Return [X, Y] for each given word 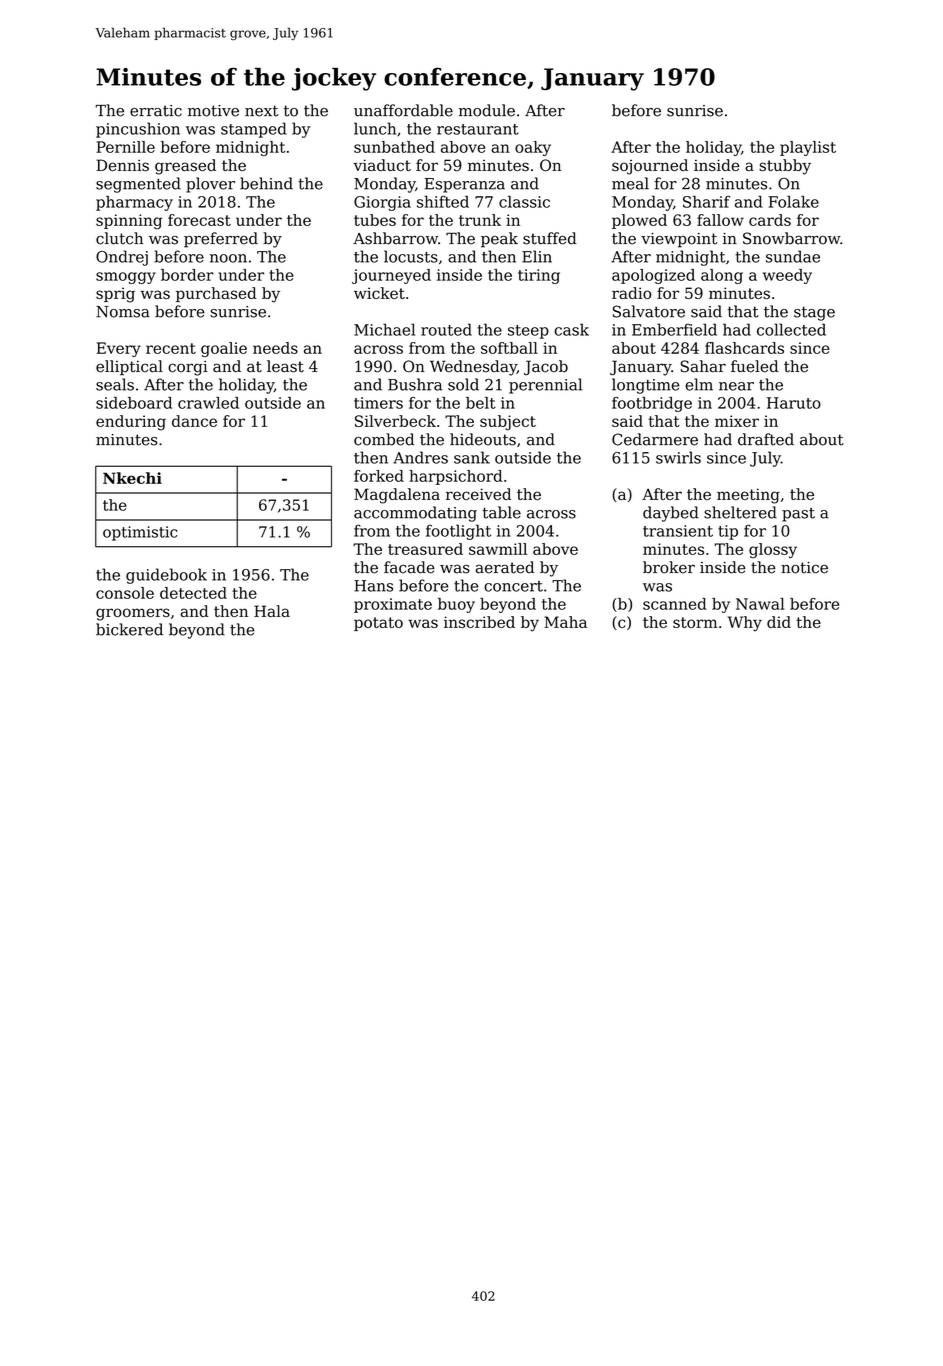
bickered [129, 629]
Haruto [794, 403]
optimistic [140, 533]
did [779, 622]
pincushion [138, 130]
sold [463, 384]
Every [118, 349]
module [487, 110]
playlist [808, 148]
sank [472, 457]
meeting [748, 496]
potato [378, 624]
